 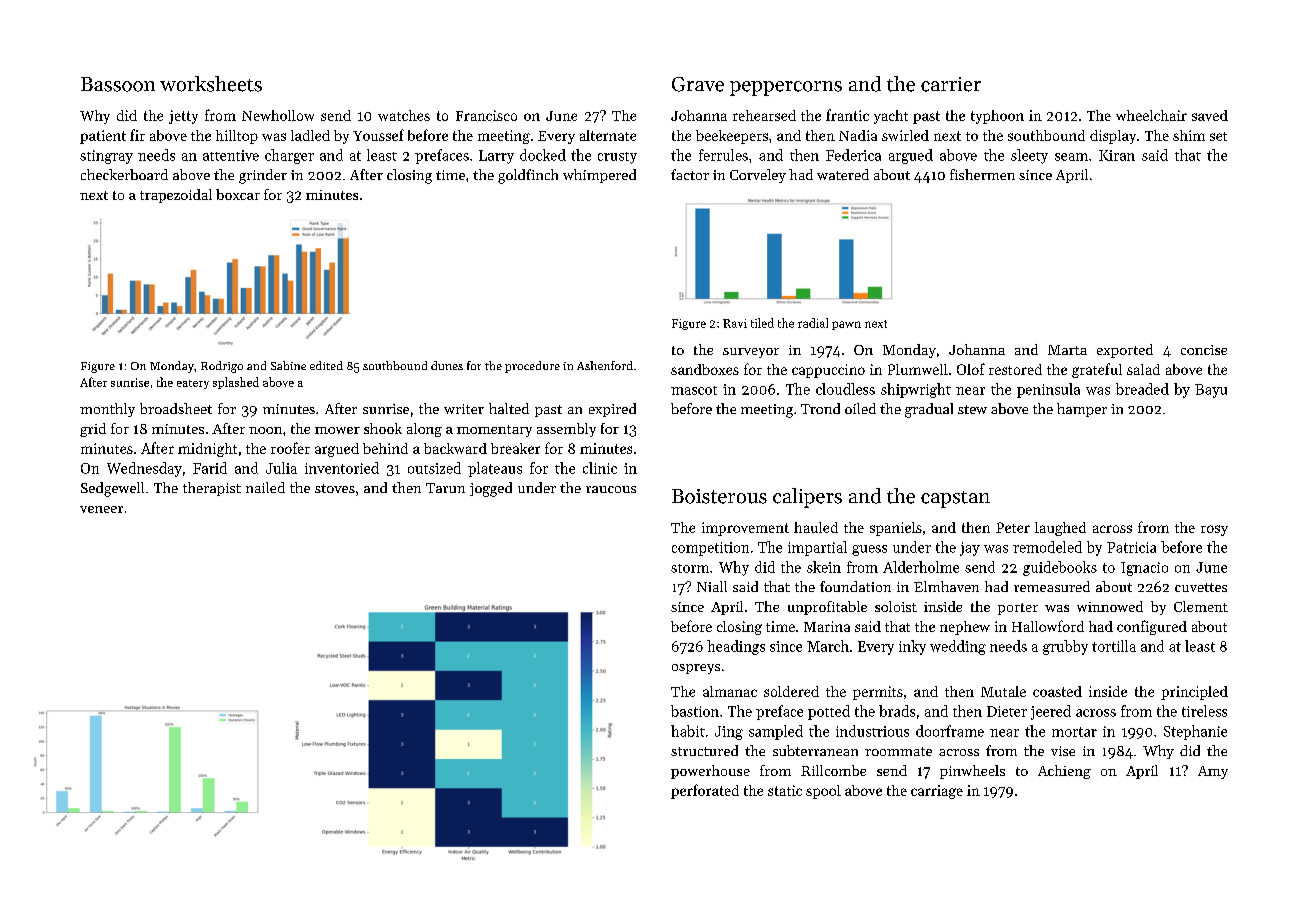 I want to click on rosy, so click(x=1214, y=530).
